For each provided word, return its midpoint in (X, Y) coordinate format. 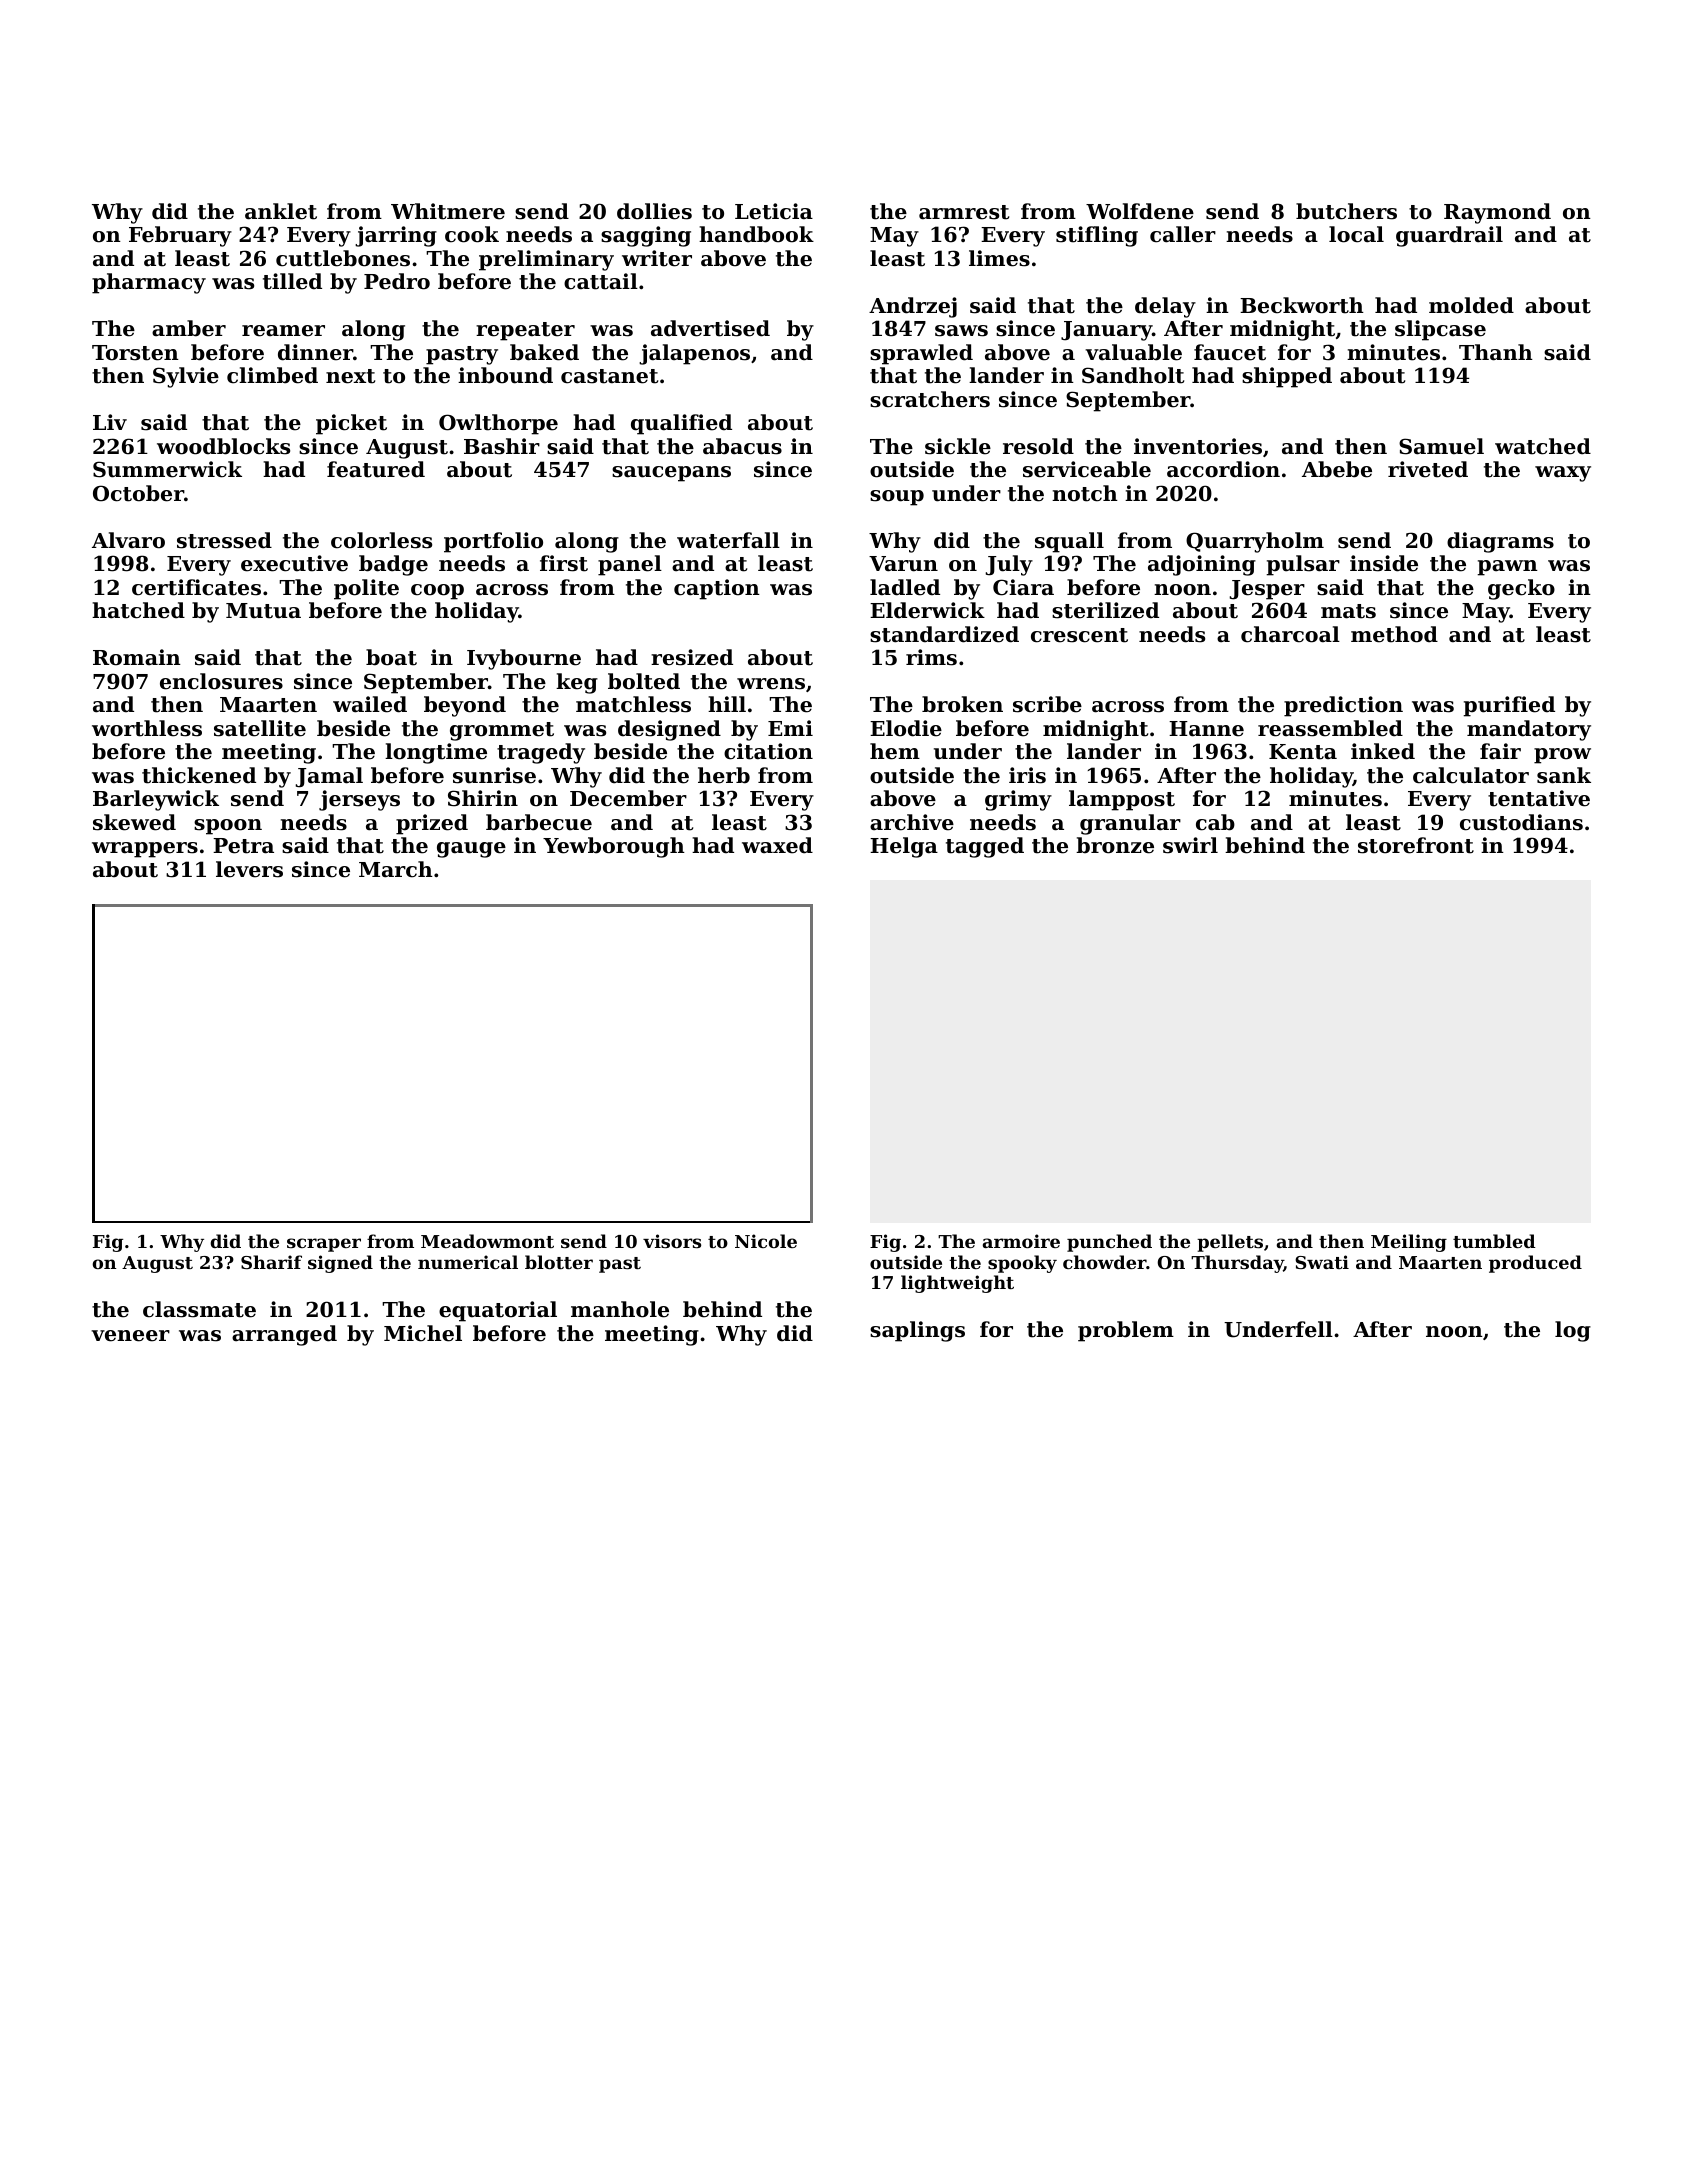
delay (1165, 307)
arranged (284, 1335)
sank (1564, 775)
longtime (436, 753)
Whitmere (448, 211)
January (1106, 331)
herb (724, 775)
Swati (1322, 1262)
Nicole (766, 1241)
